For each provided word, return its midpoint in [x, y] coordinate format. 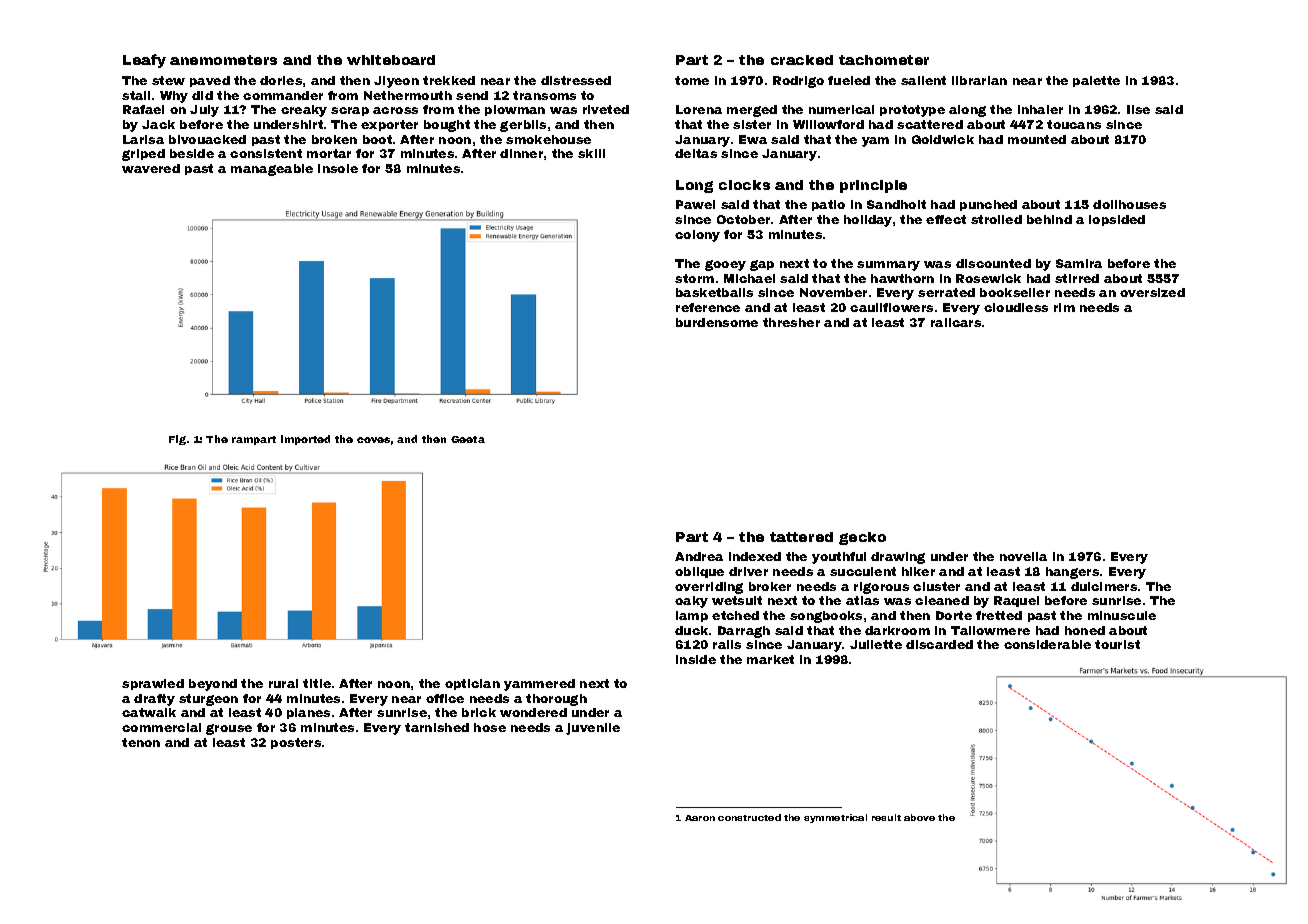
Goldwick [943, 139]
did [202, 95]
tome [692, 80]
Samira [1079, 263]
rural [283, 683]
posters [296, 743]
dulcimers [1104, 586]
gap [762, 265]
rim [1064, 307]
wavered [151, 168]
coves [373, 440]
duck [691, 630]
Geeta [468, 439]
